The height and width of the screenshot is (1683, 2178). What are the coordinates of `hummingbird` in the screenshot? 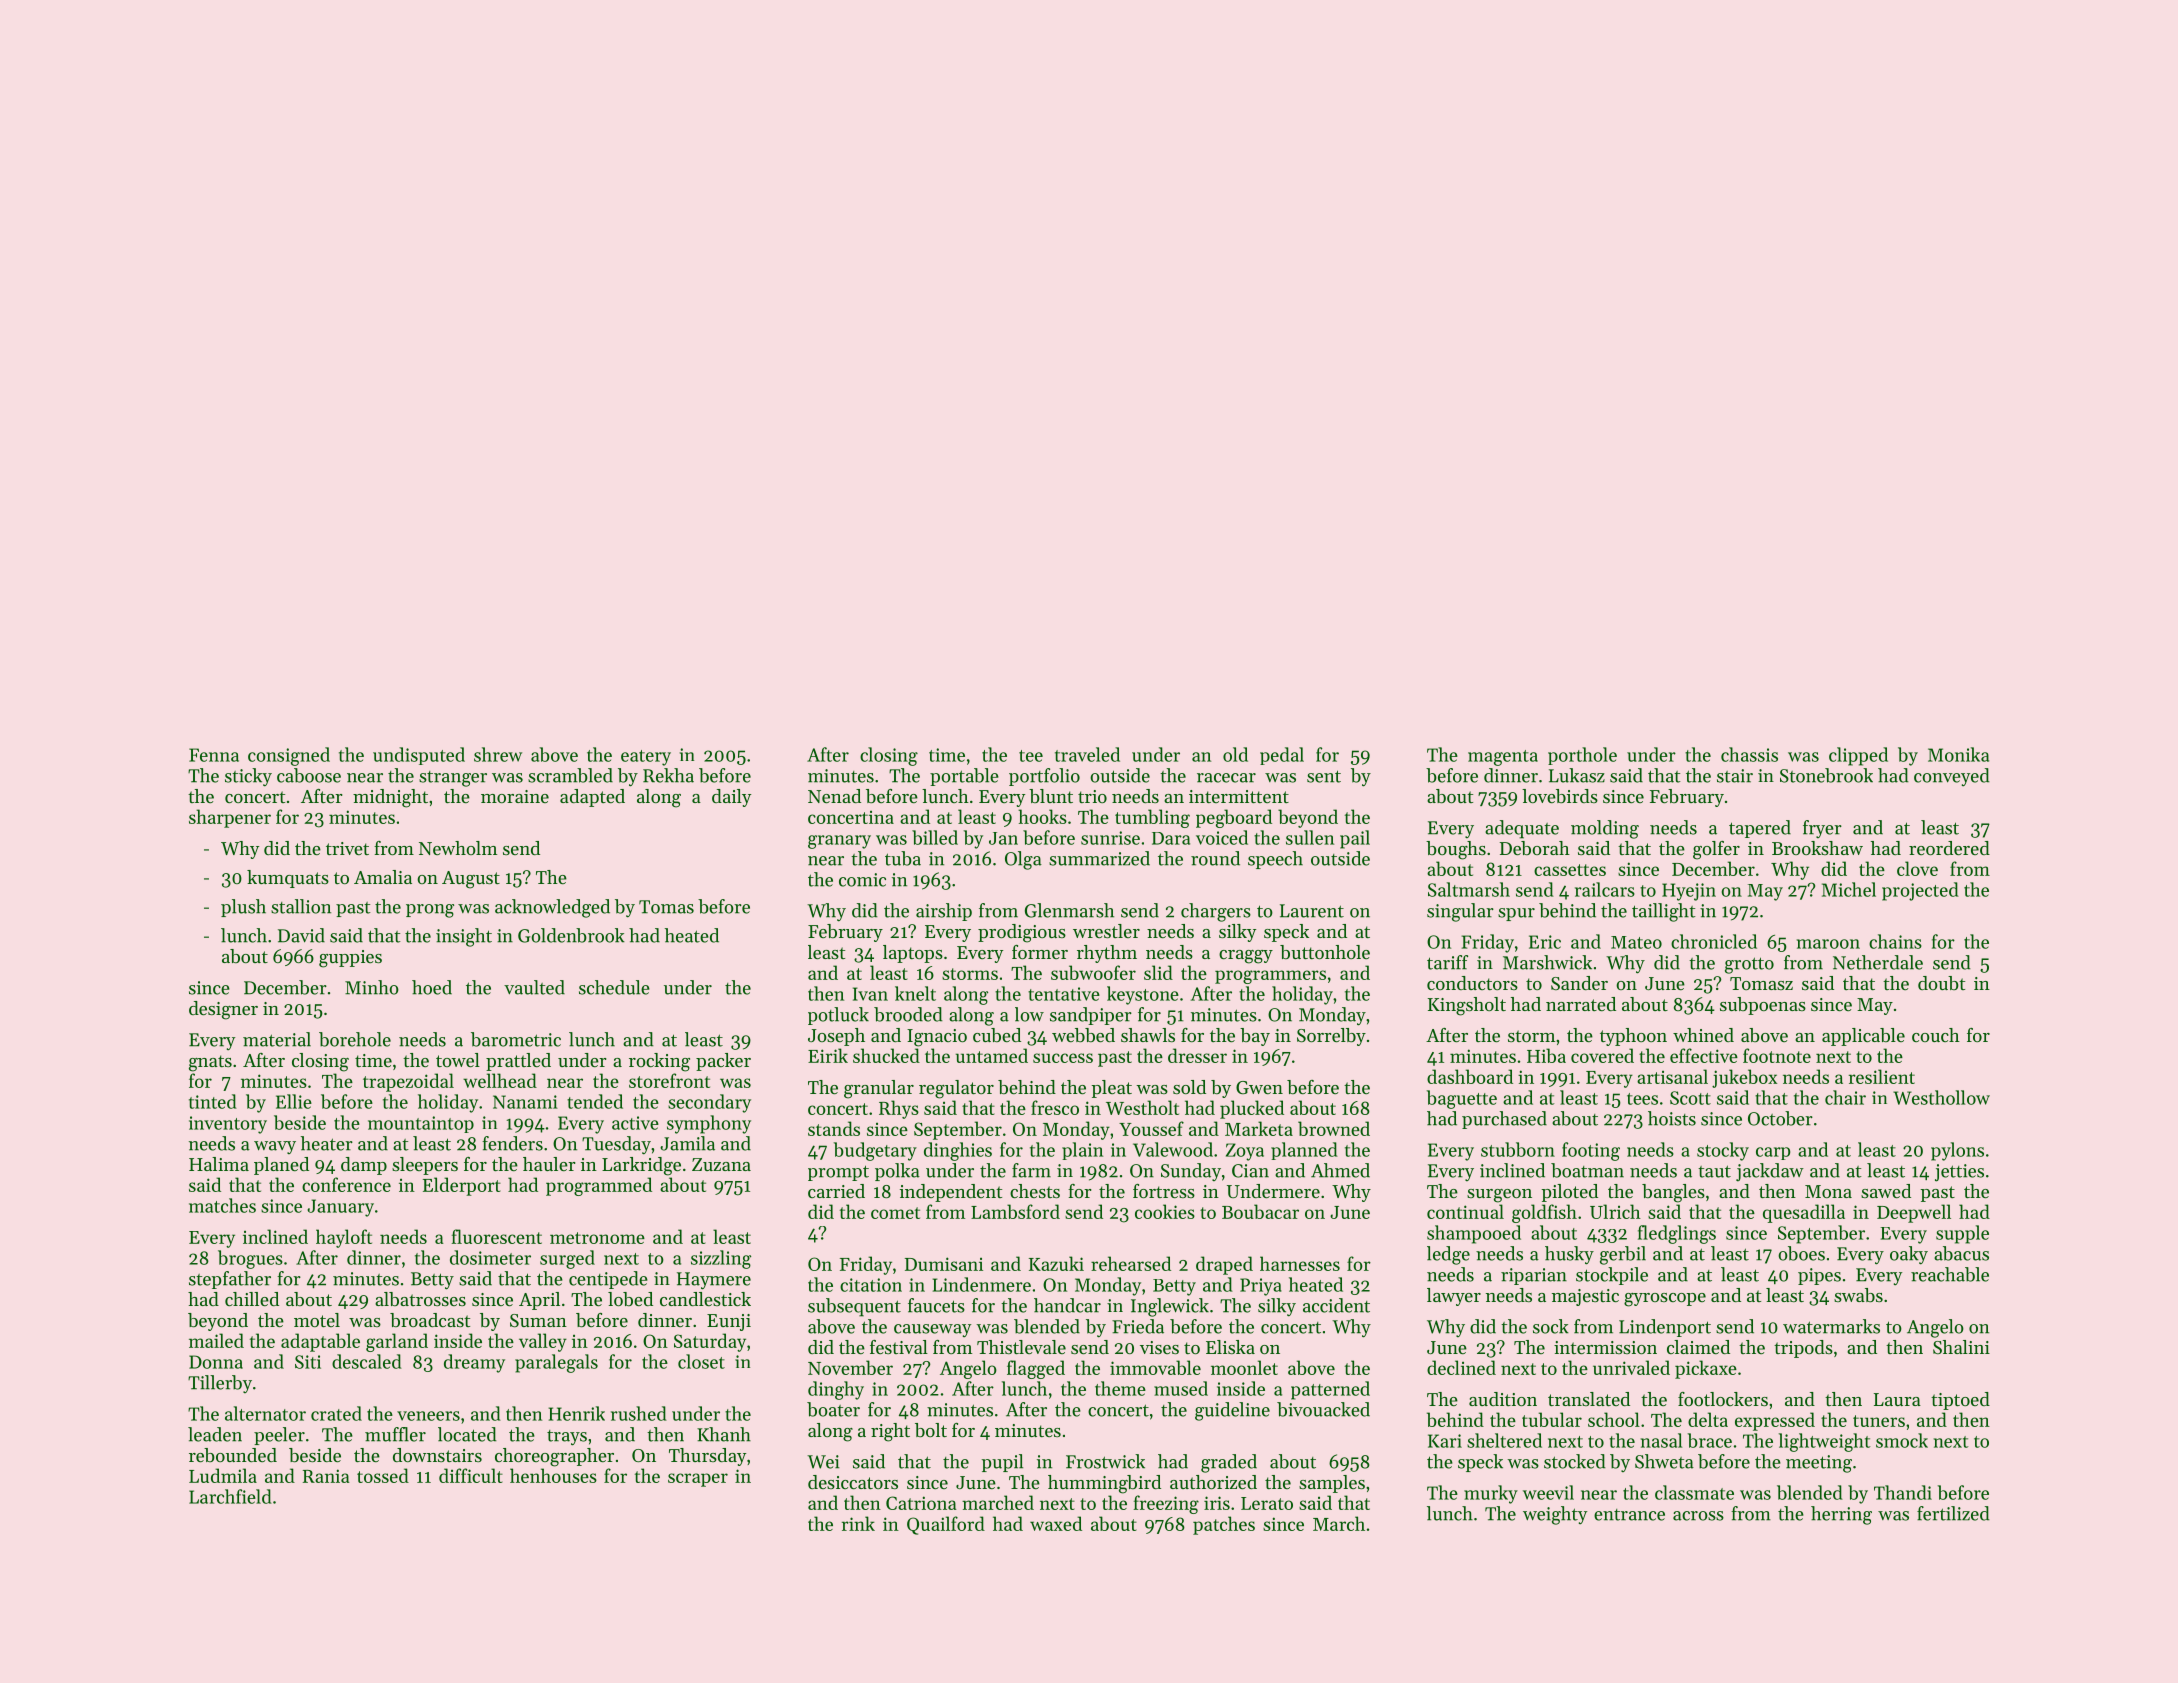 It's located at (1104, 1484).
